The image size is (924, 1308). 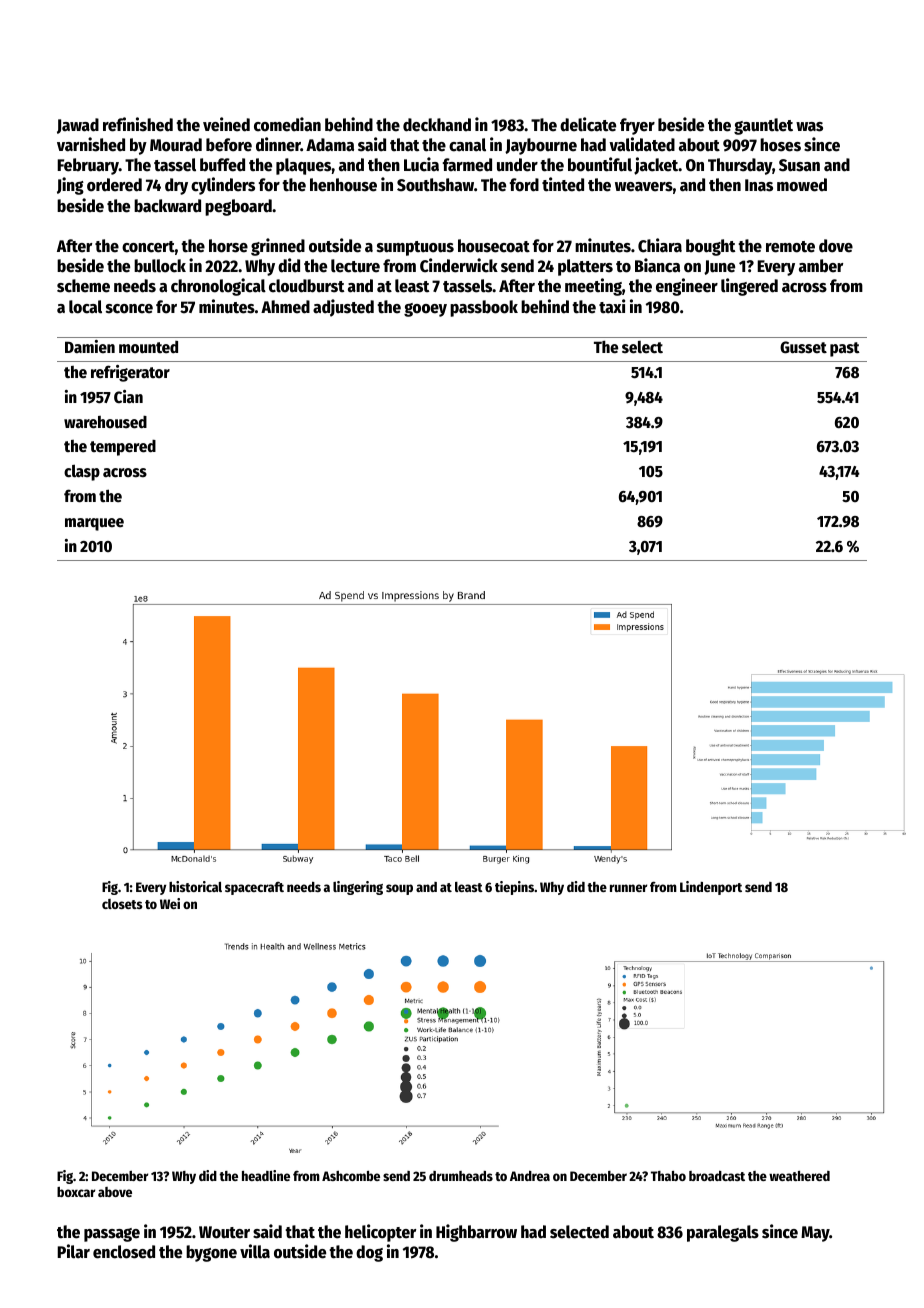 I want to click on gooey, so click(x=425, y=310).
